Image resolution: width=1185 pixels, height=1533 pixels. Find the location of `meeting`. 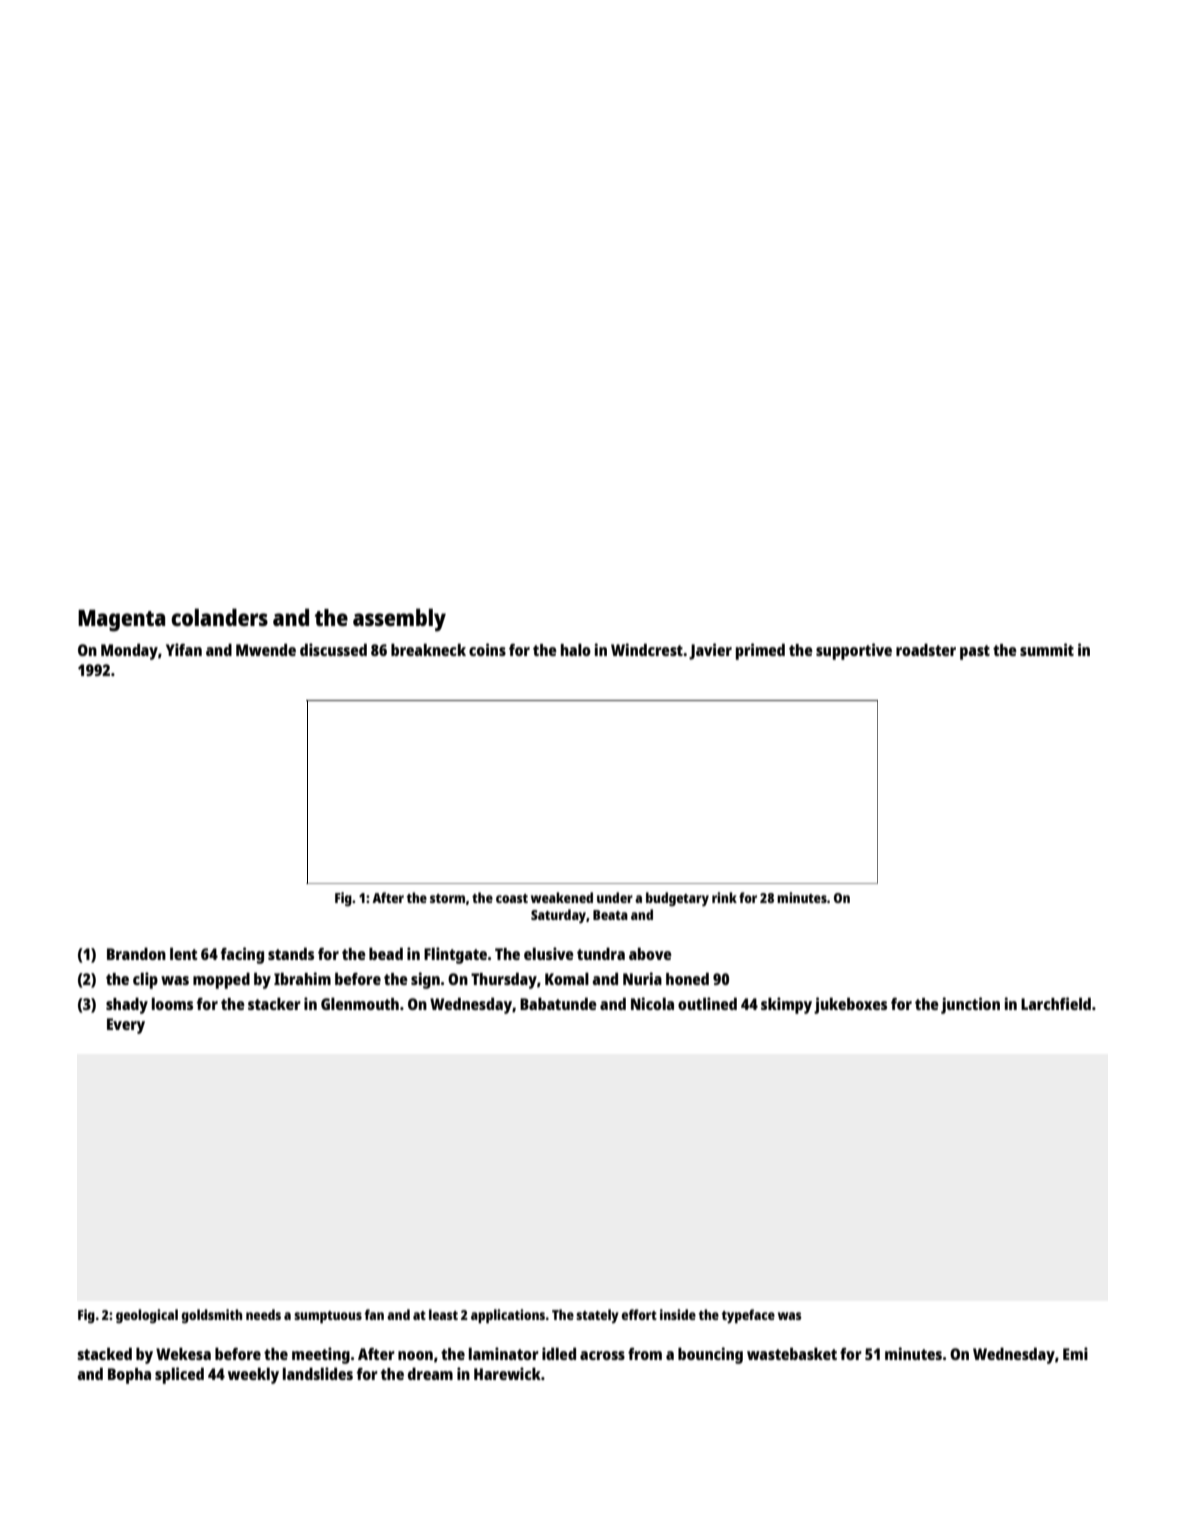

meeting is located at coordinates (321, 1355).
